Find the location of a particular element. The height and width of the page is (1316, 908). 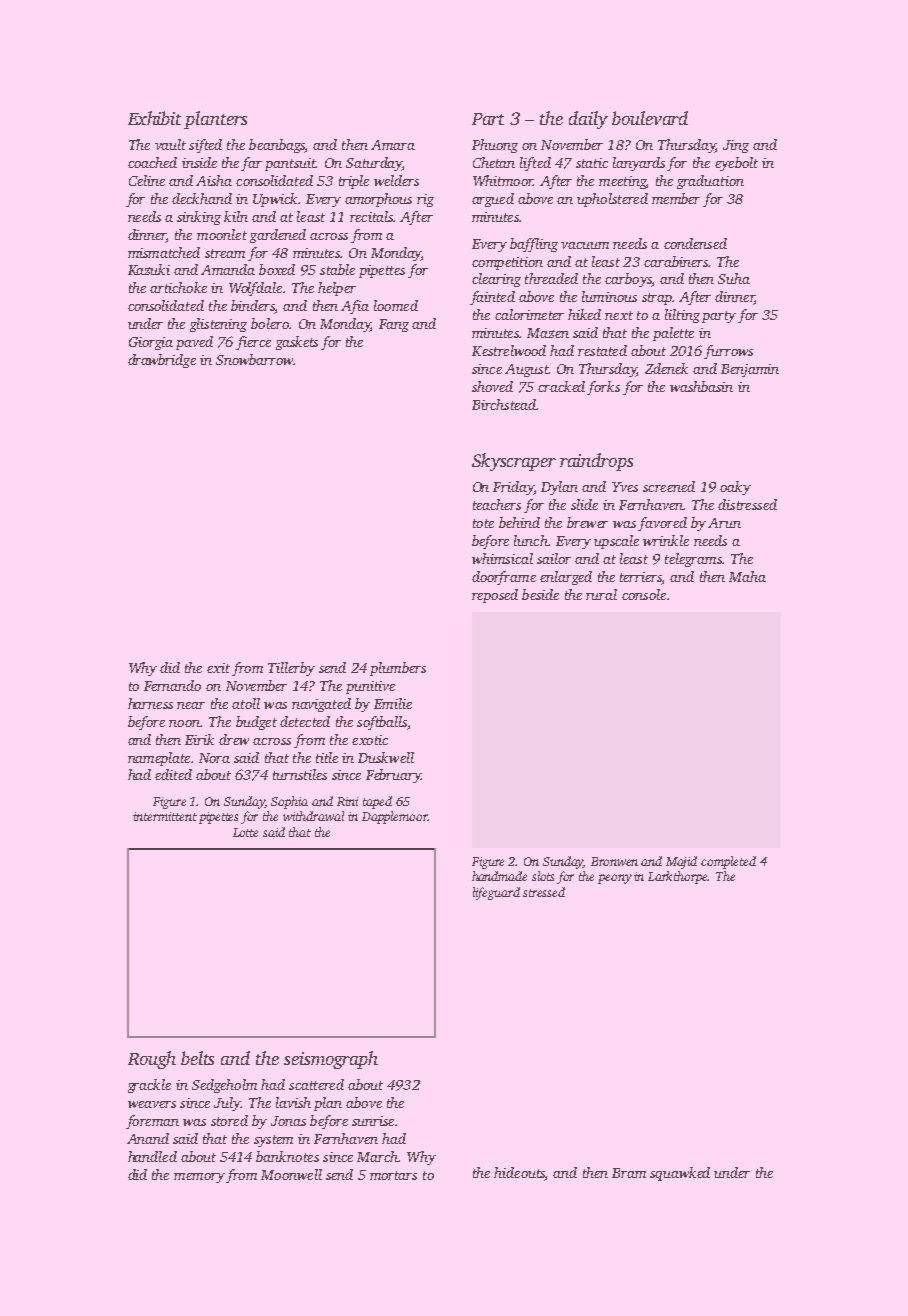

peony is located at coordinates (615, 879).
